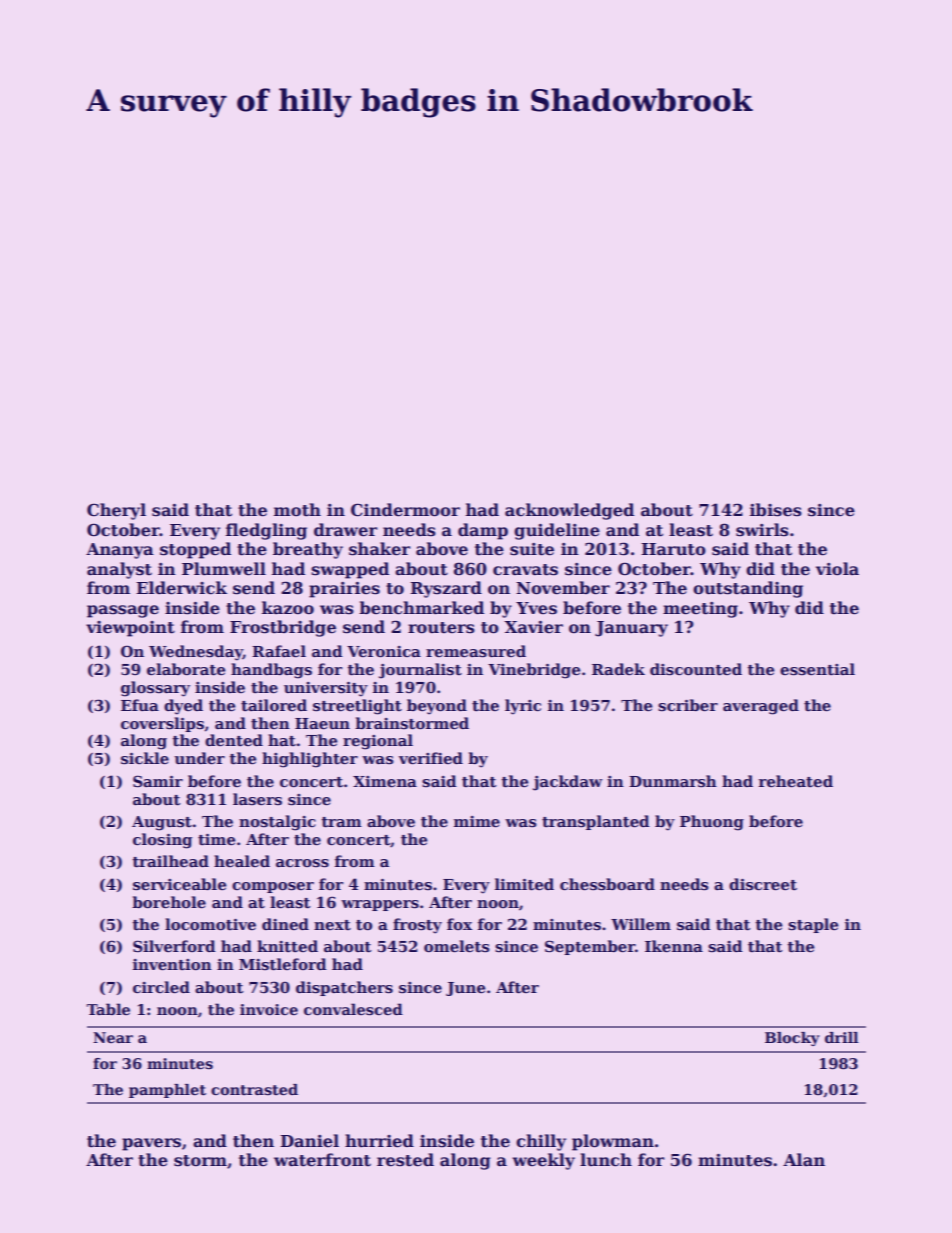 The height and width of the document is (1233, 952). I want to click on ibises, so click(776, 510).
